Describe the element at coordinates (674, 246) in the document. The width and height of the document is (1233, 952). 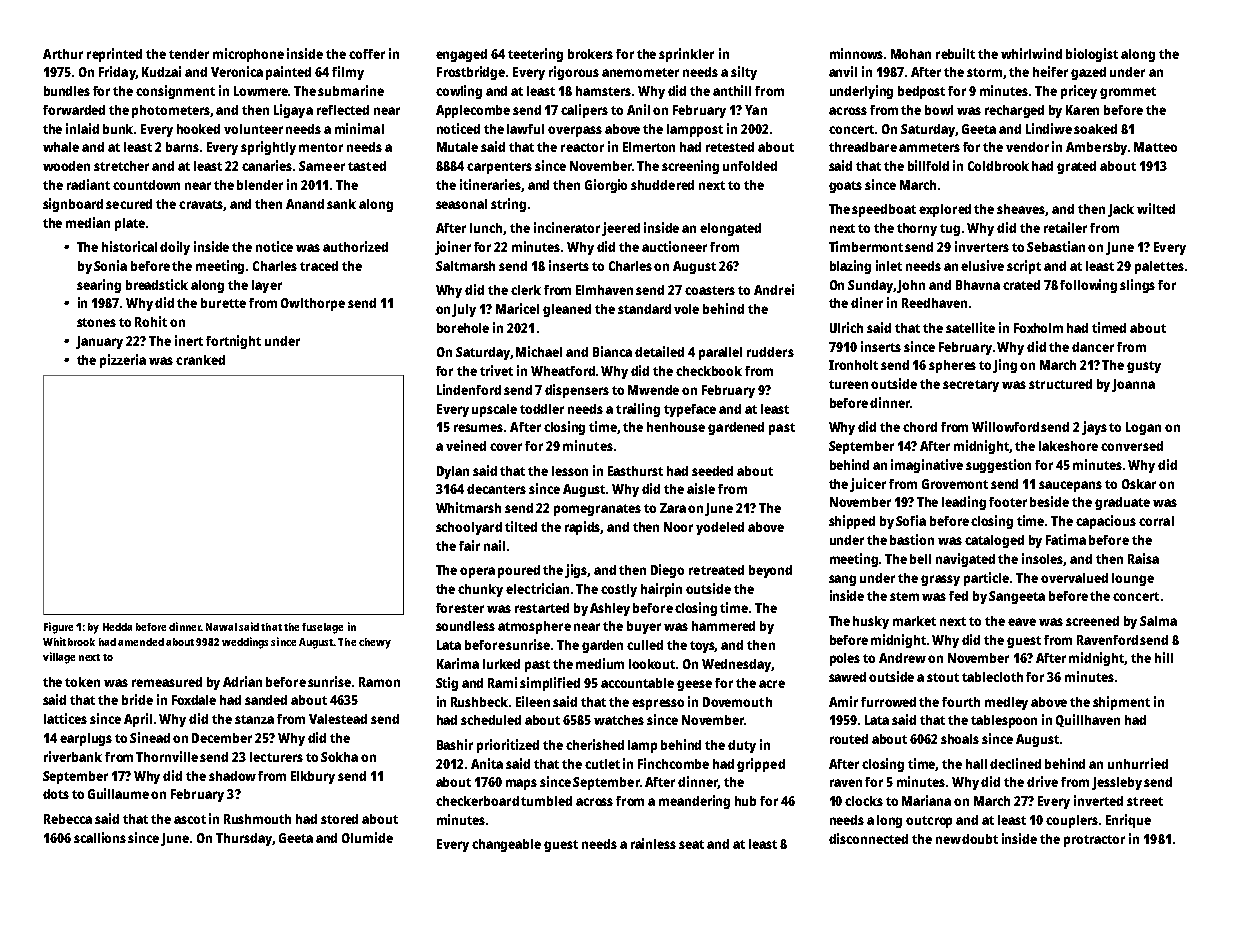
I see `auctioneer` at that location.
